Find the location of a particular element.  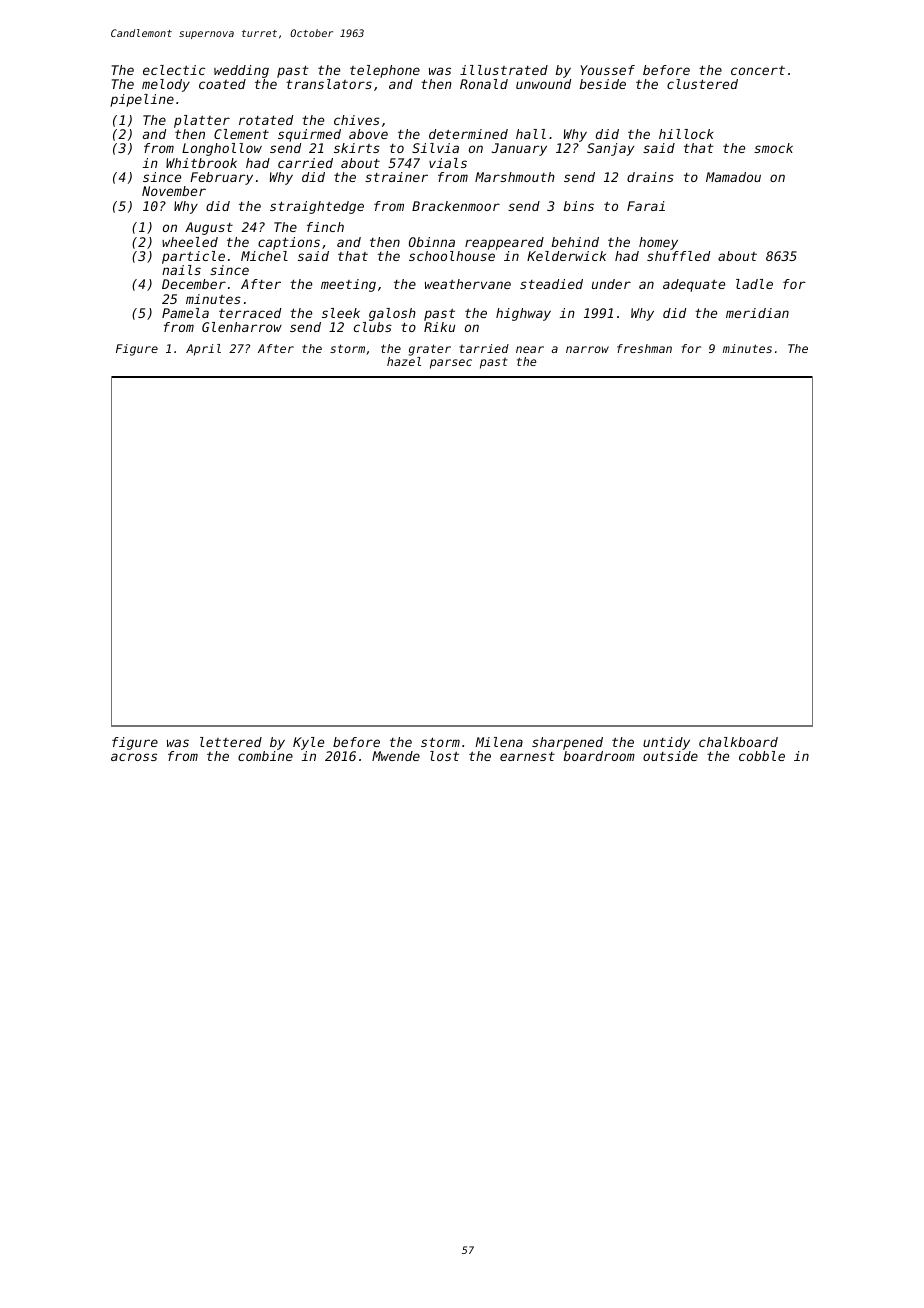

lettered is located at coordinates (231, 742).
